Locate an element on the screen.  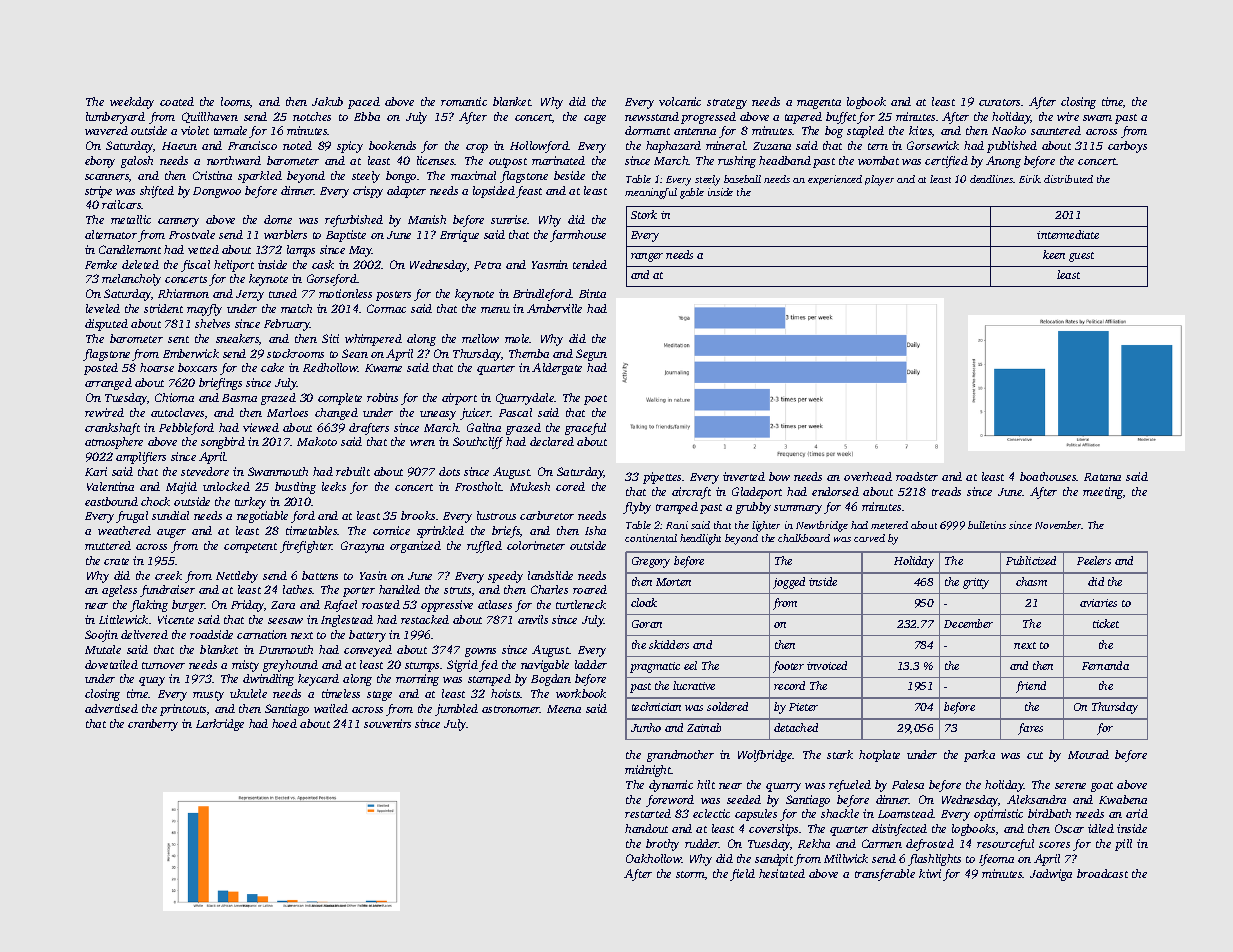
jumbled is located at coordinates (456, 710).
